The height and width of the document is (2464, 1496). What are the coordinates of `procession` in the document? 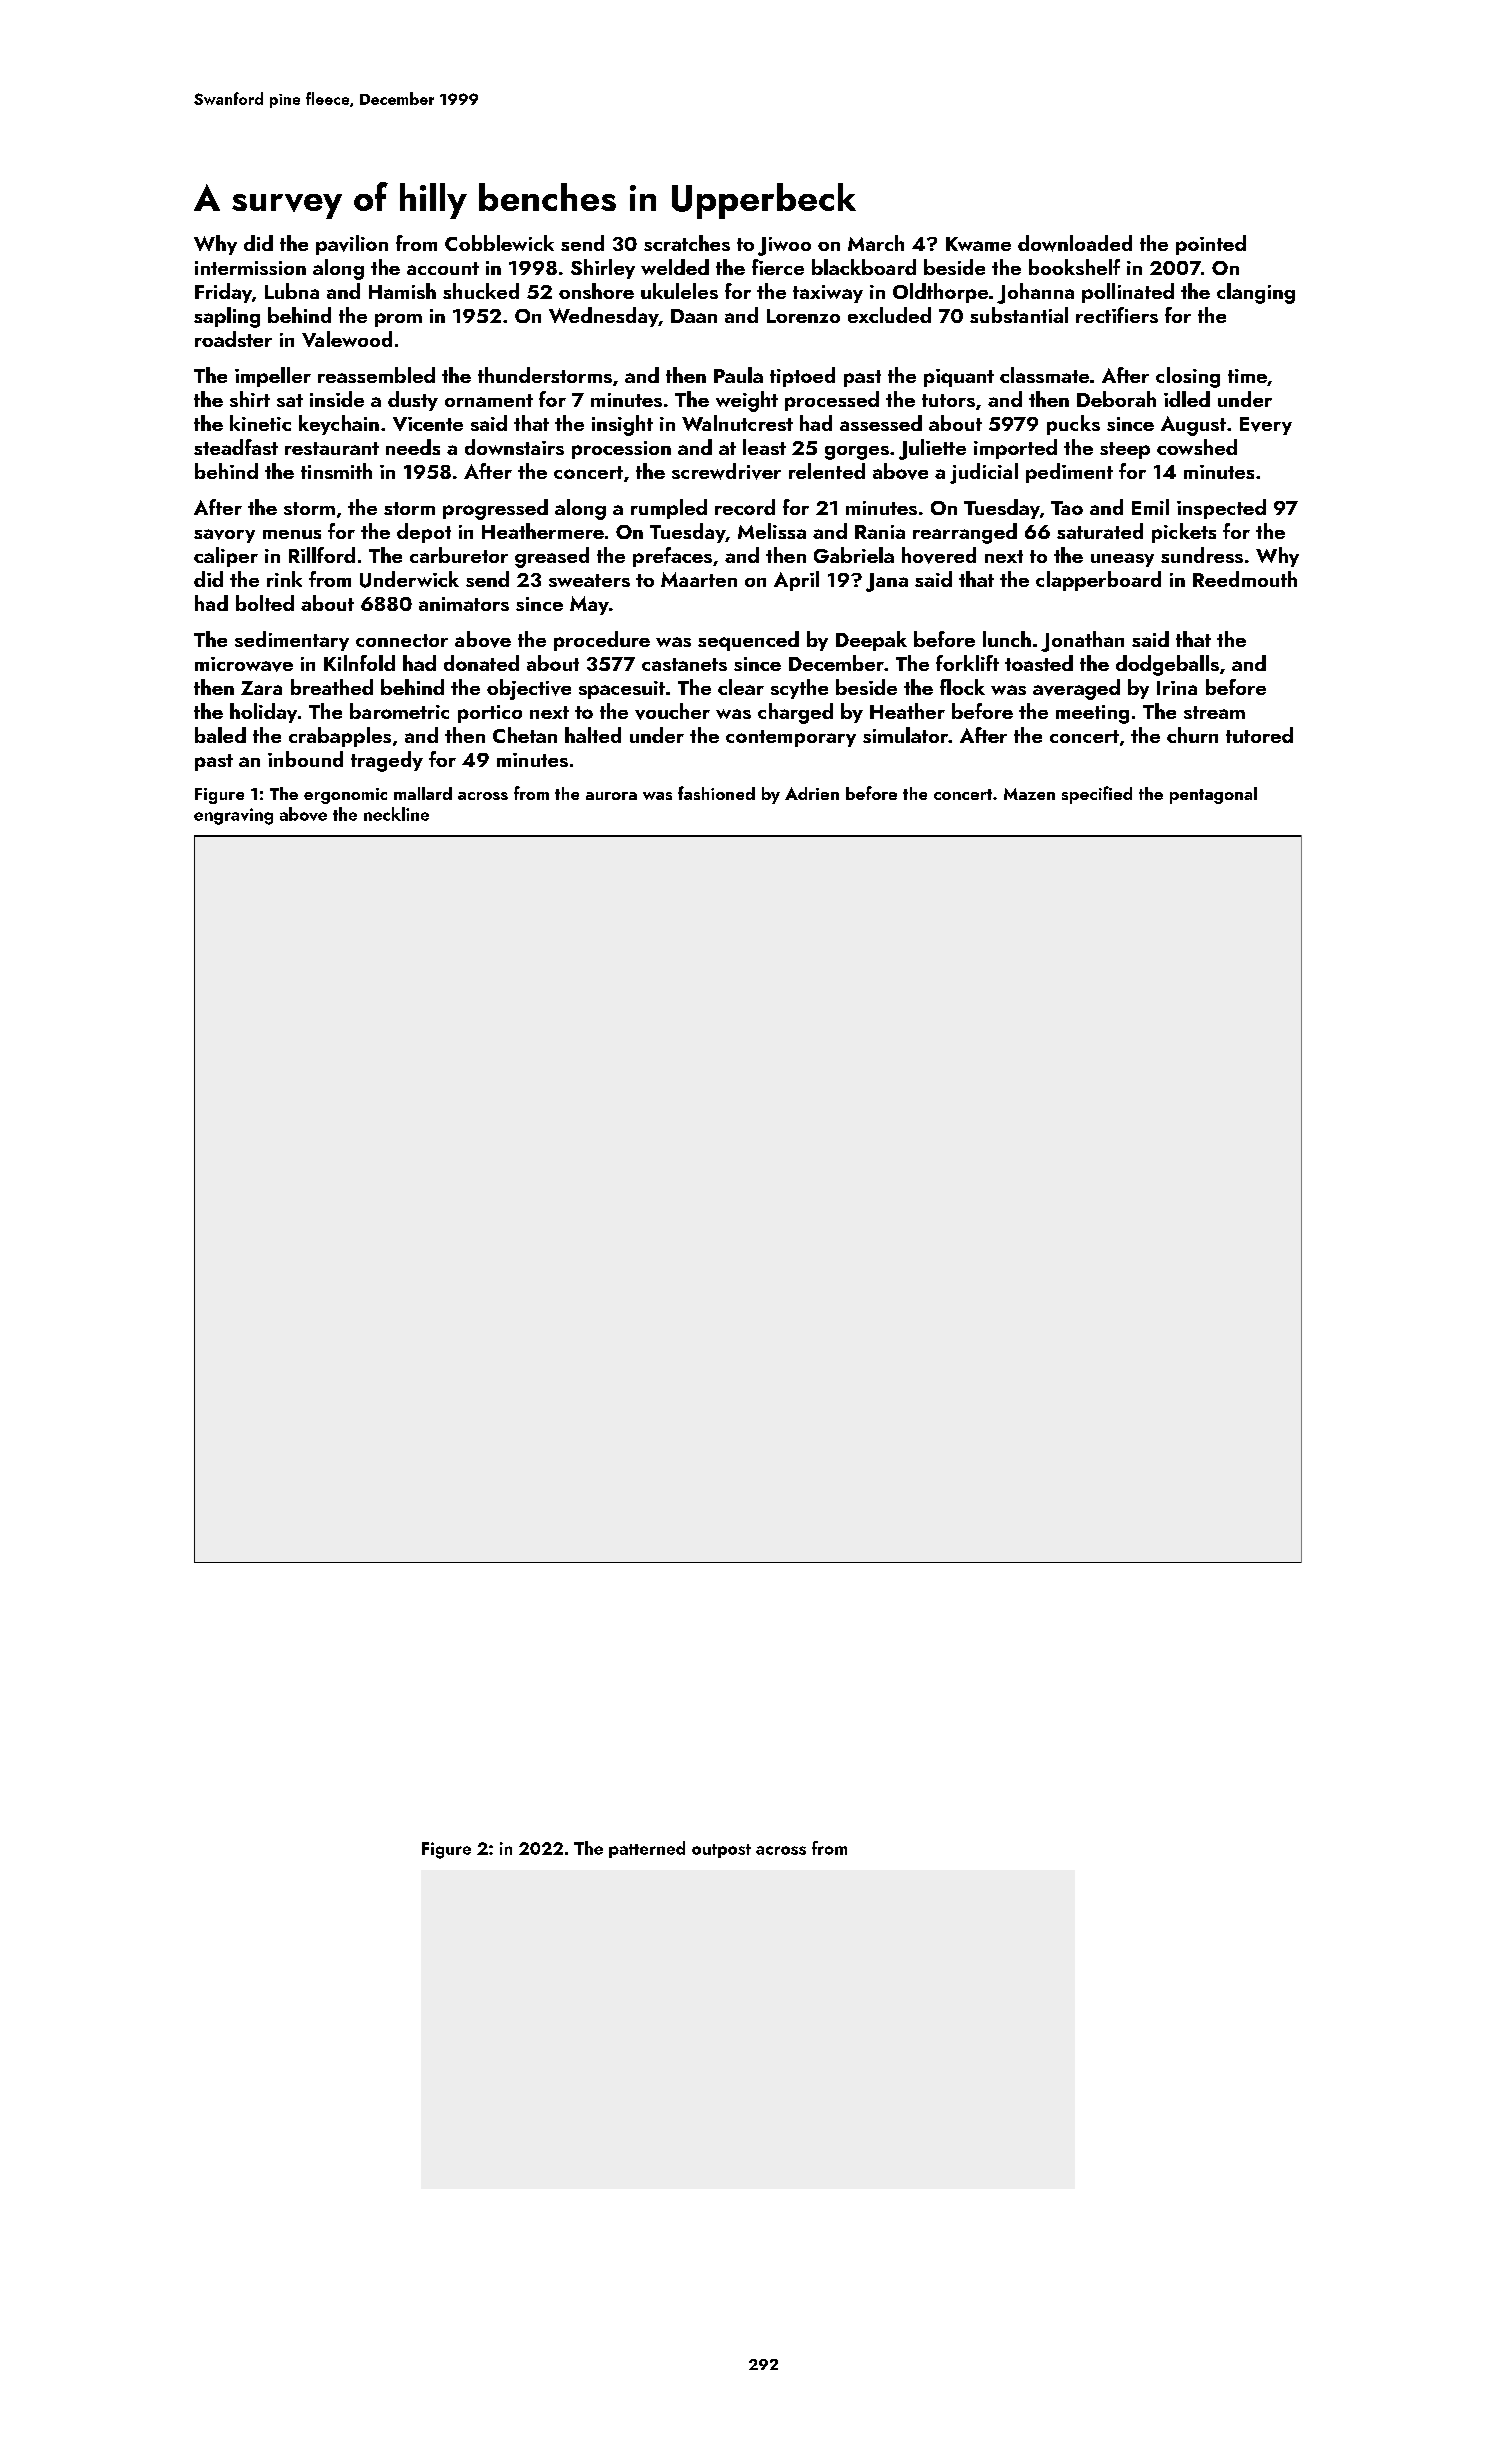 It's located at (621, 450).
